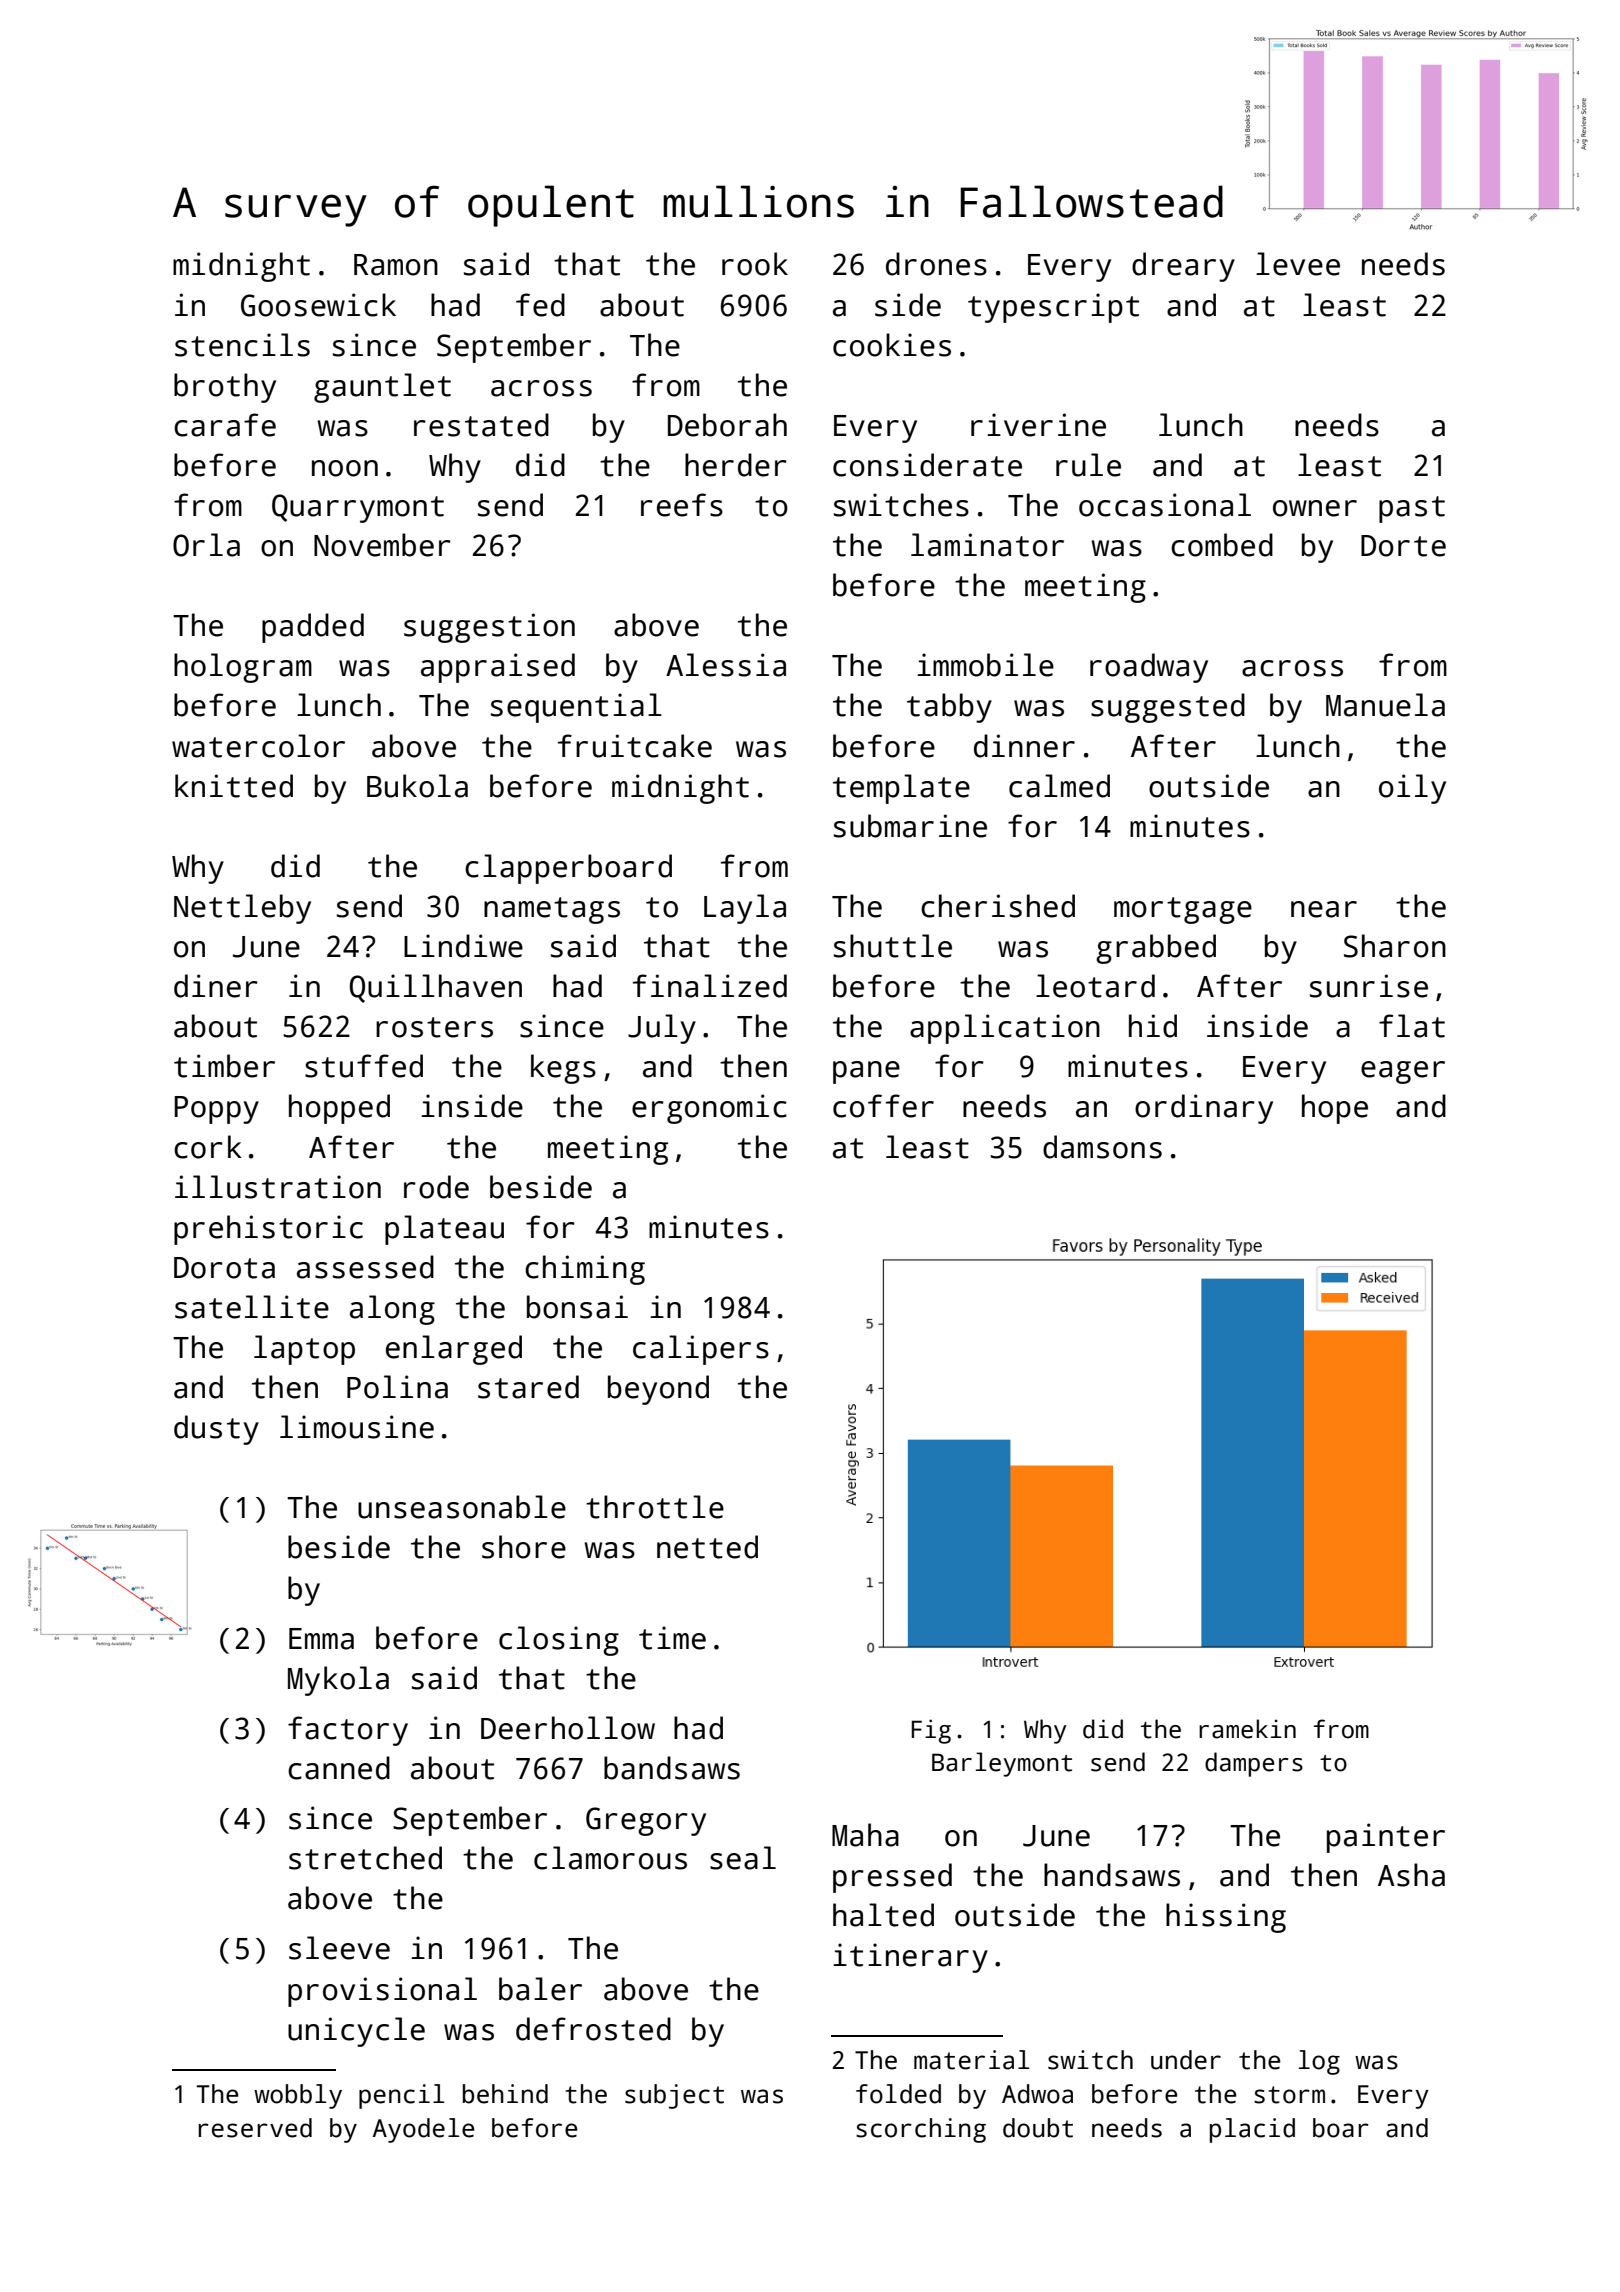  What do you see at coordinates (736, 465) in the page?
I see `herder` at bounding box center [736, 465].
